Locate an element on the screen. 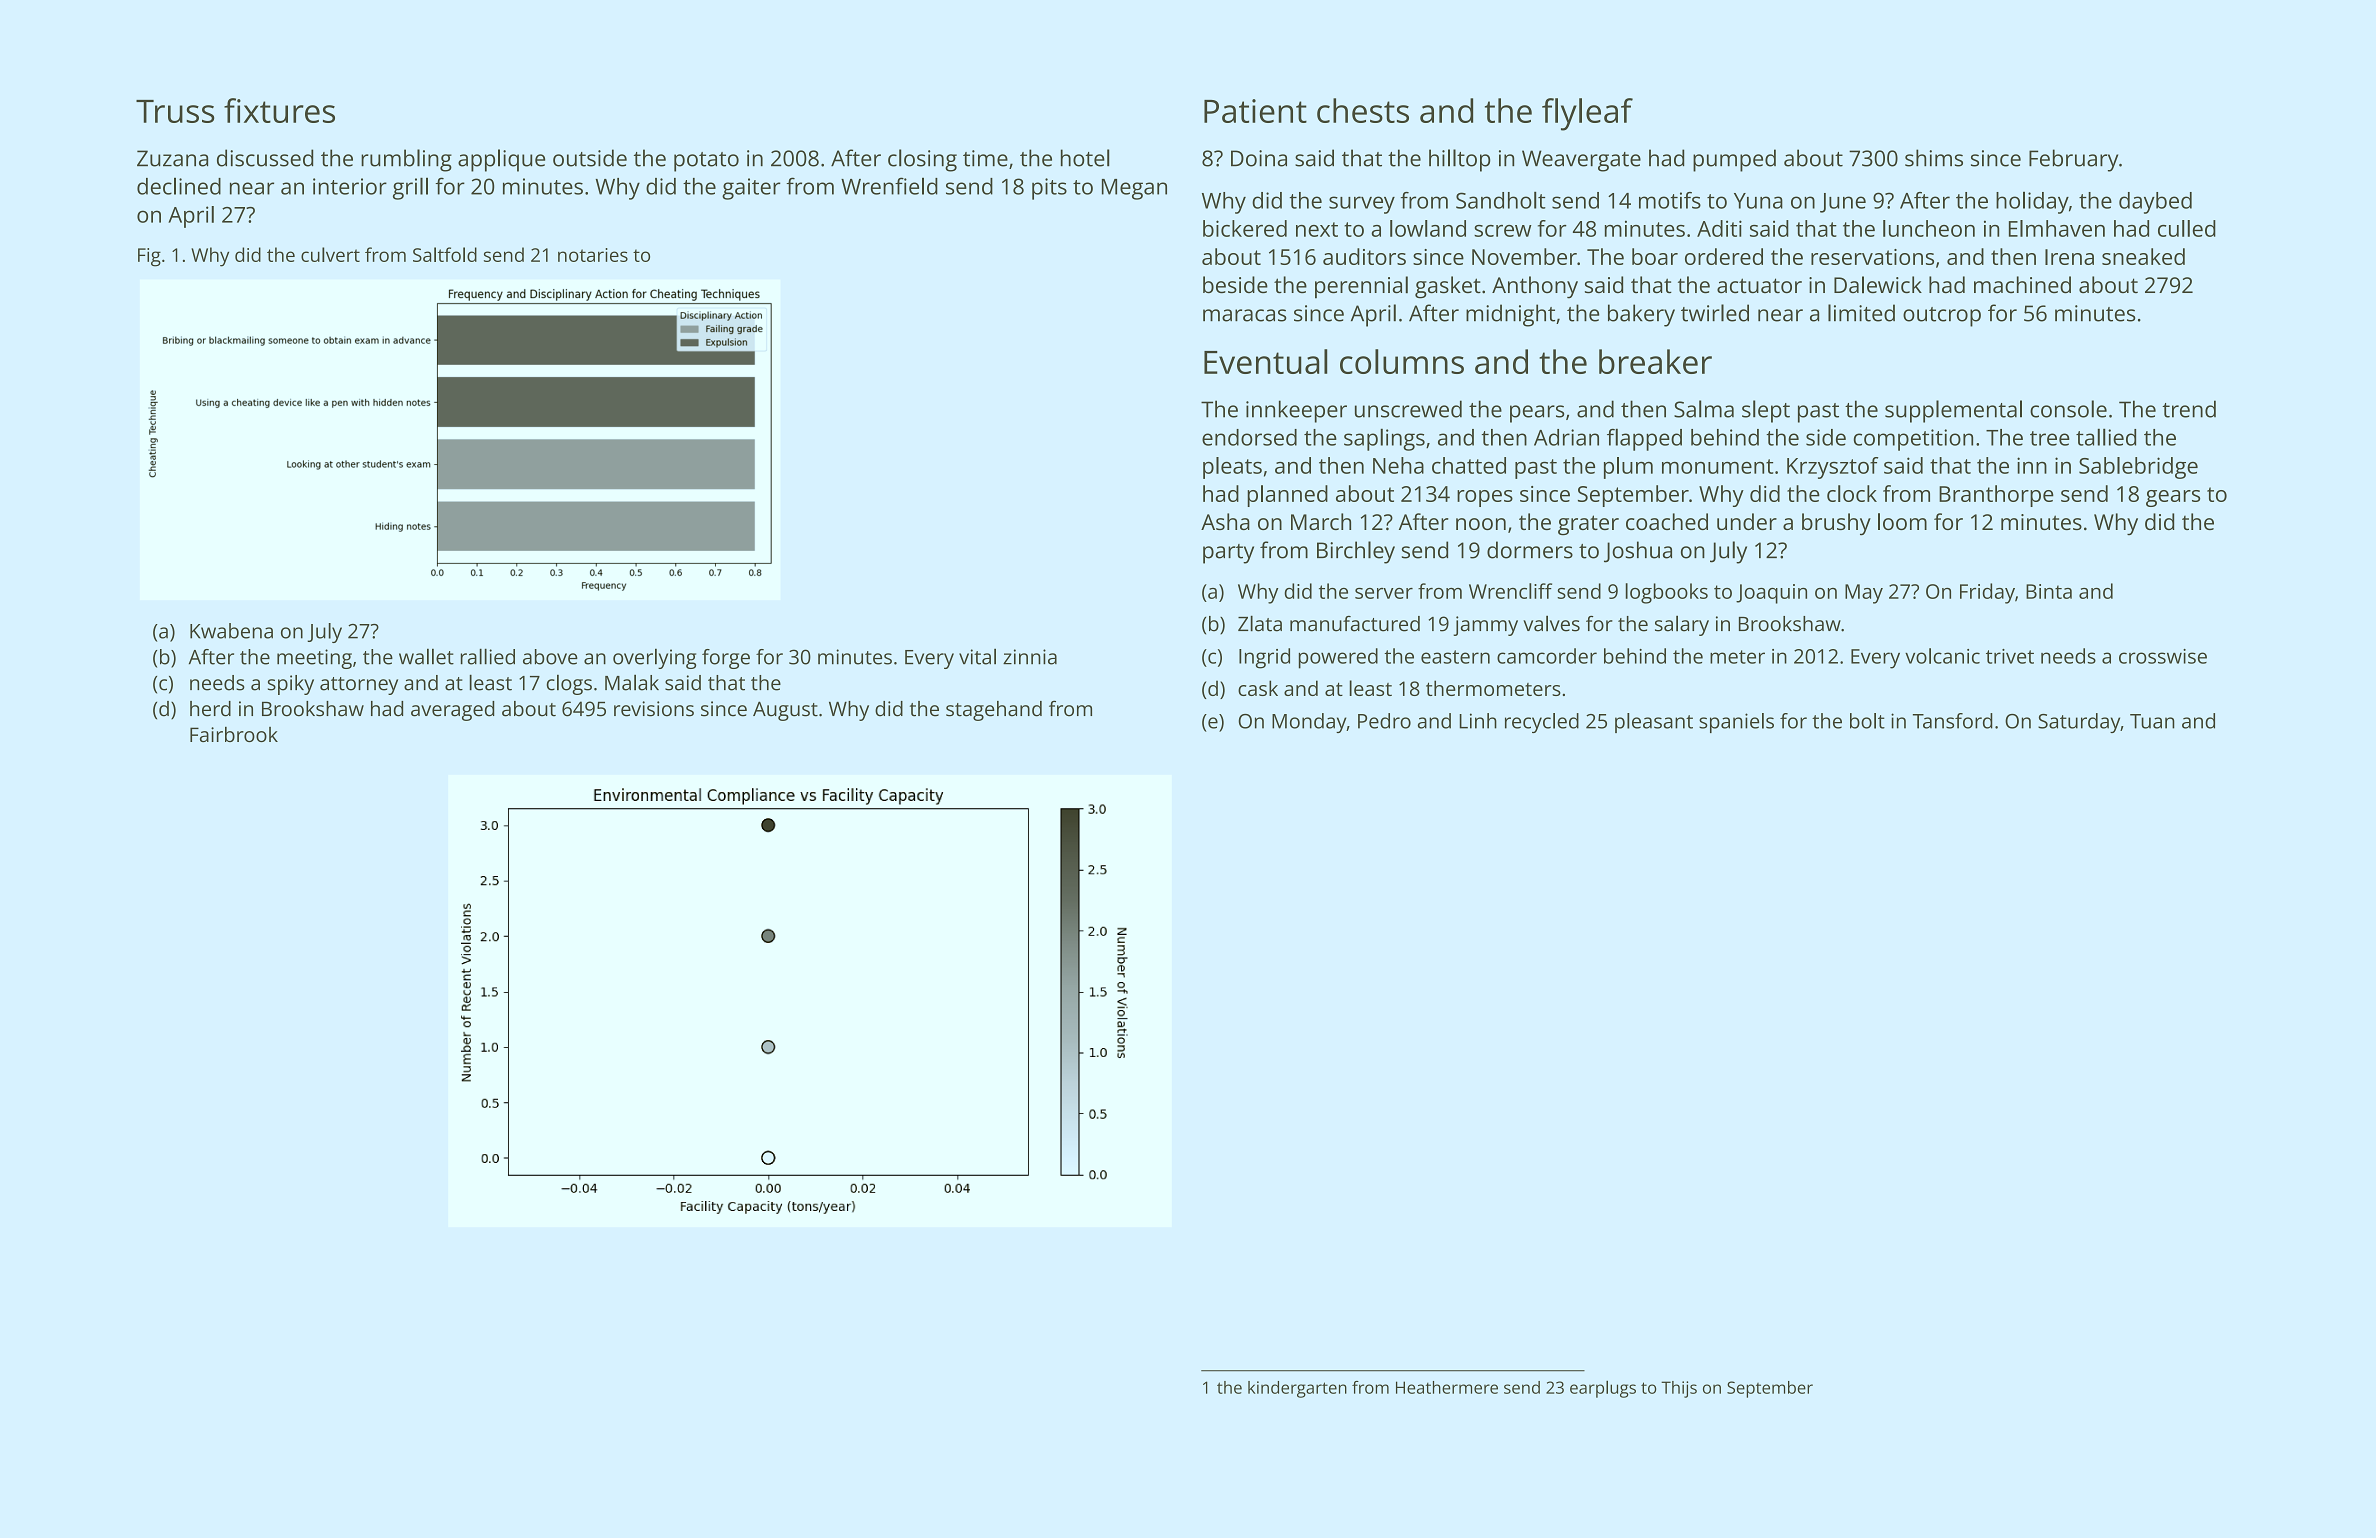  culvert is located at coordinates (330, 254).
